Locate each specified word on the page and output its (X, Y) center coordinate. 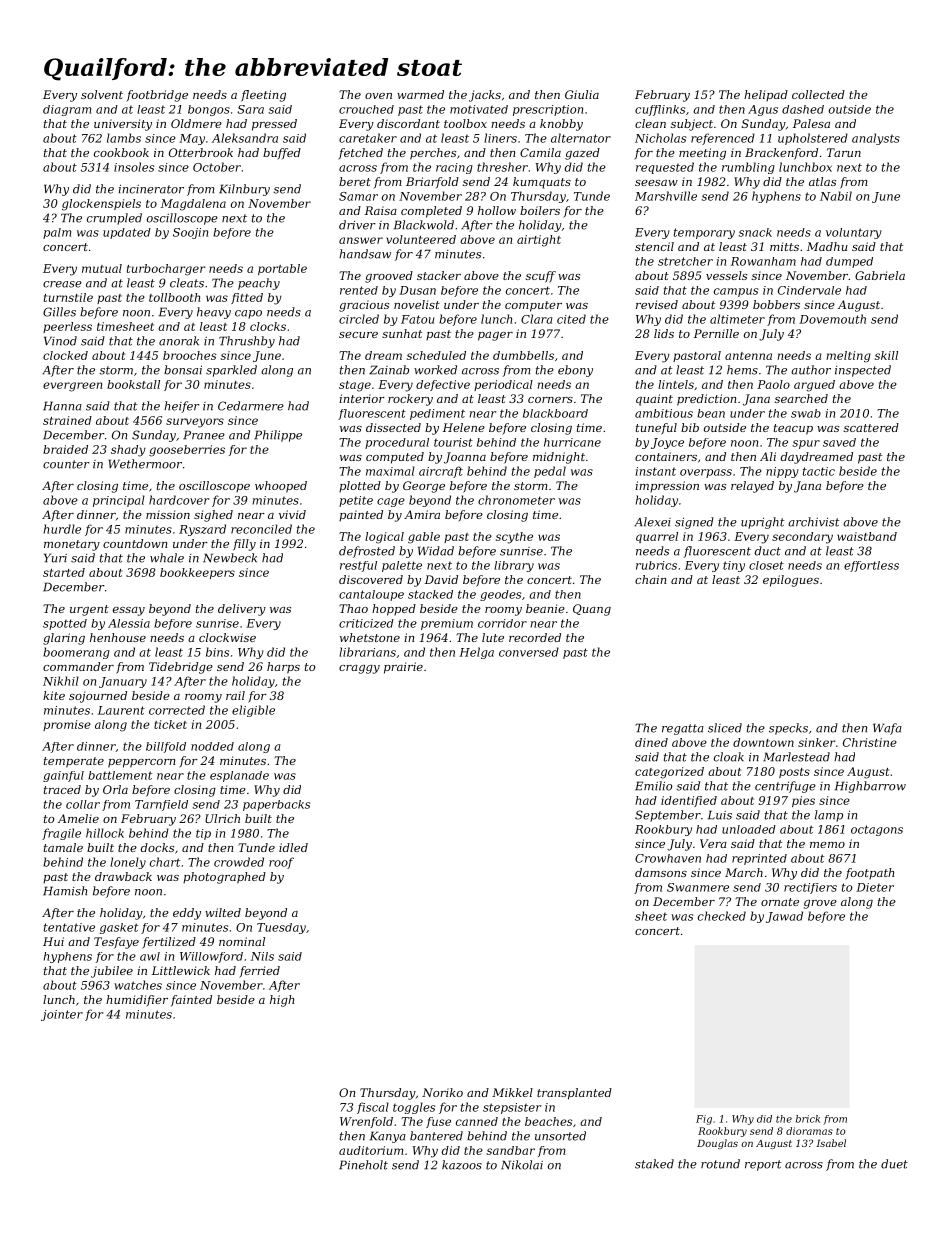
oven (378, 96)
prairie (403, 668)
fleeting (263, 96)
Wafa (887, 729)
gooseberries (187, 451)
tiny (734, 566)
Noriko (442, 1092)
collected (818, 94)
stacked (430, 594)
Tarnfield (161, 805)
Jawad (784, 917)
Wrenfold (366, 1122)
